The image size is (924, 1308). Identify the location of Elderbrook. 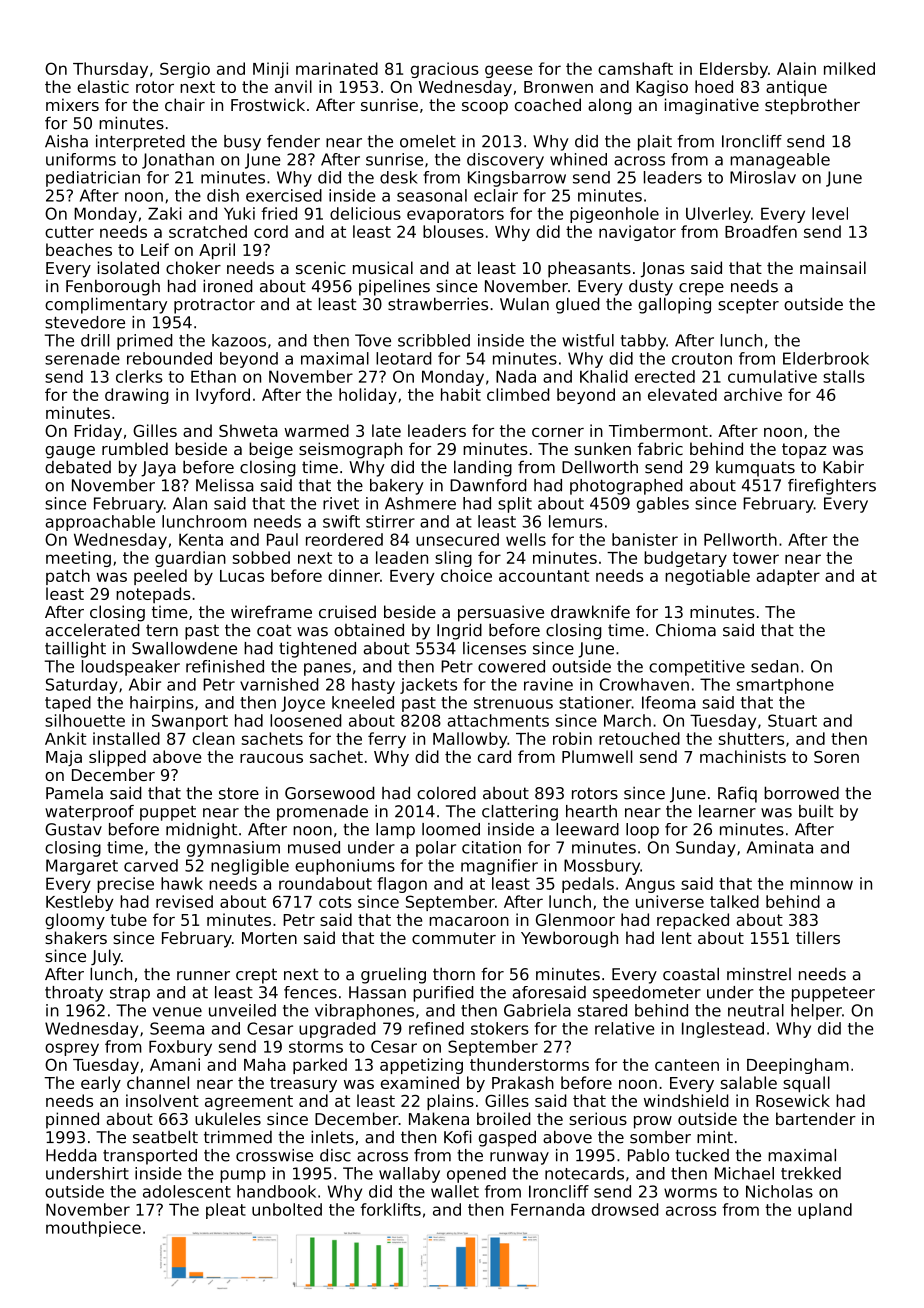
(826, 358).
